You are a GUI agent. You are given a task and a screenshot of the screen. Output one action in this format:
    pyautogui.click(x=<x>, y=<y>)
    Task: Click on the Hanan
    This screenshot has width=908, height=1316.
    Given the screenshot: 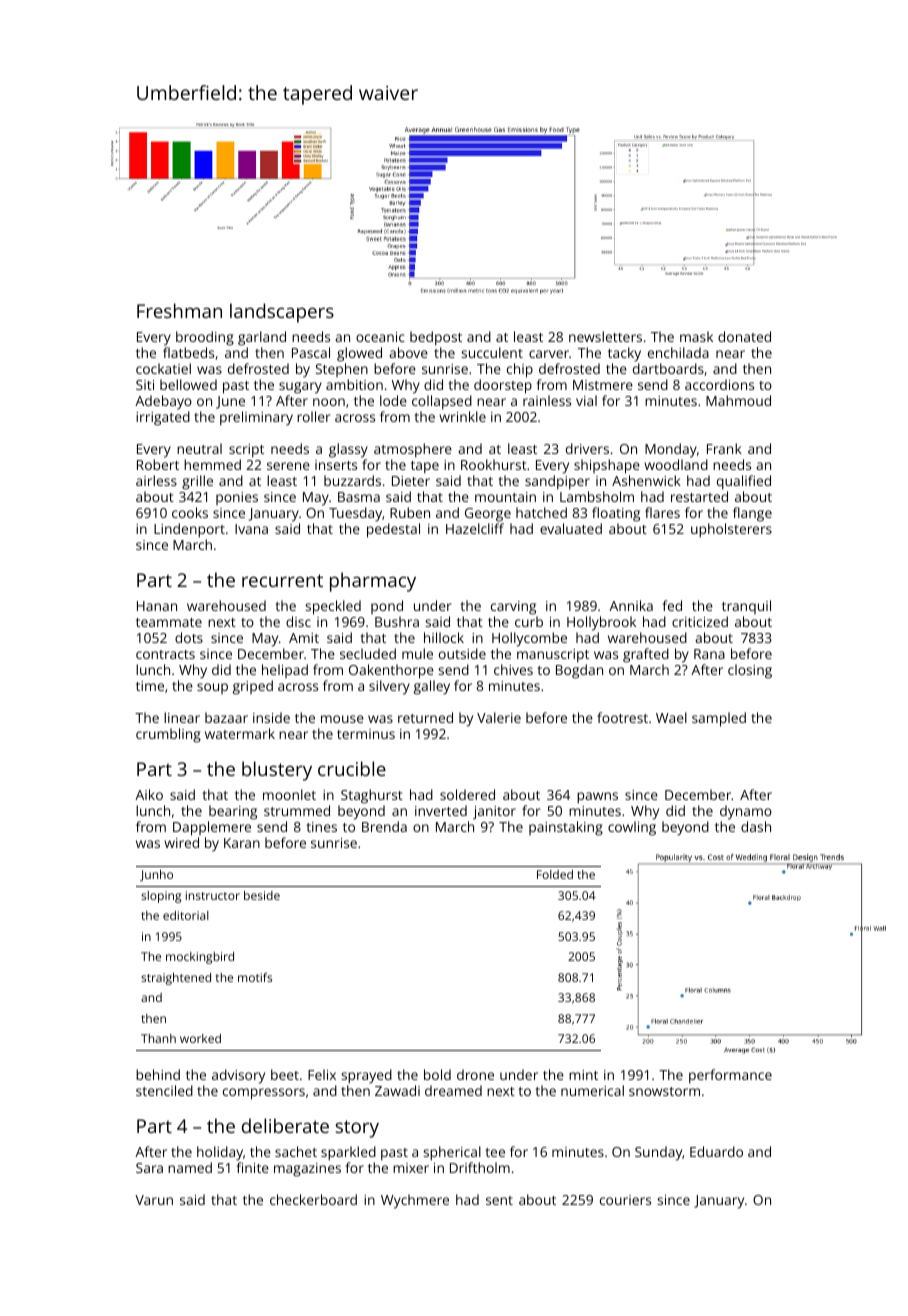 What is the action you would take?
    pyautogui.click(x=157, y=606)
